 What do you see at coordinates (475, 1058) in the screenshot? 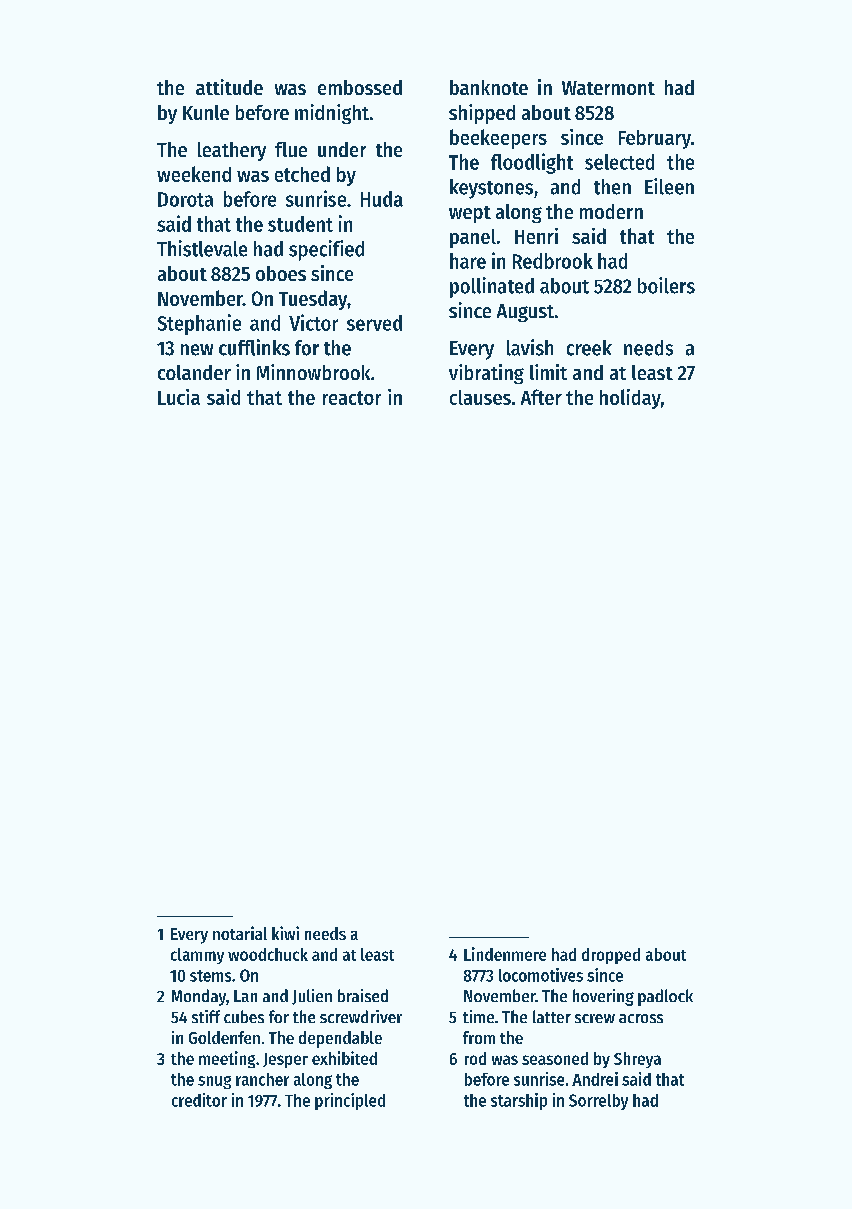
I see `rod` at bounding box center [475, 1058].
